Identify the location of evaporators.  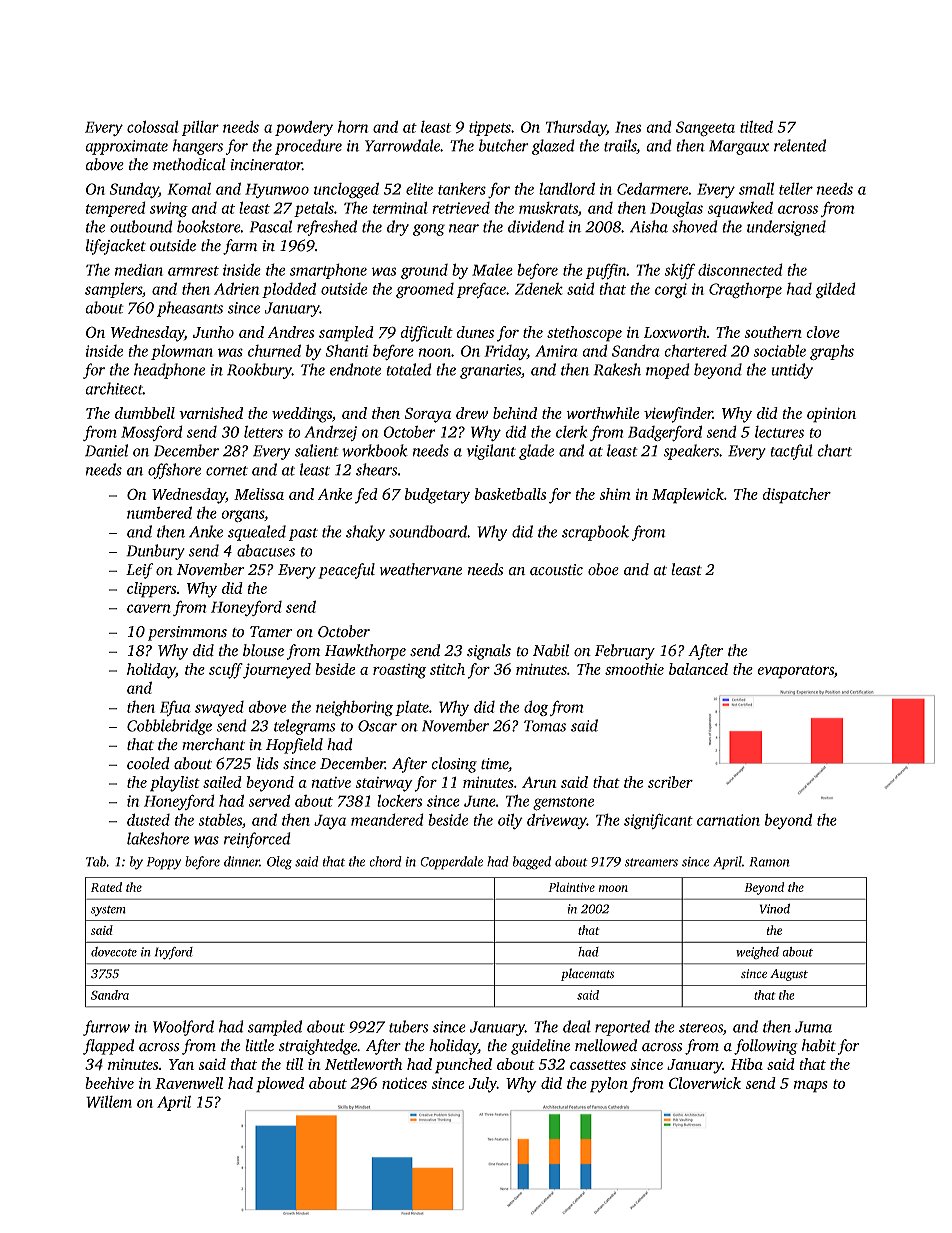
(795, 672).
